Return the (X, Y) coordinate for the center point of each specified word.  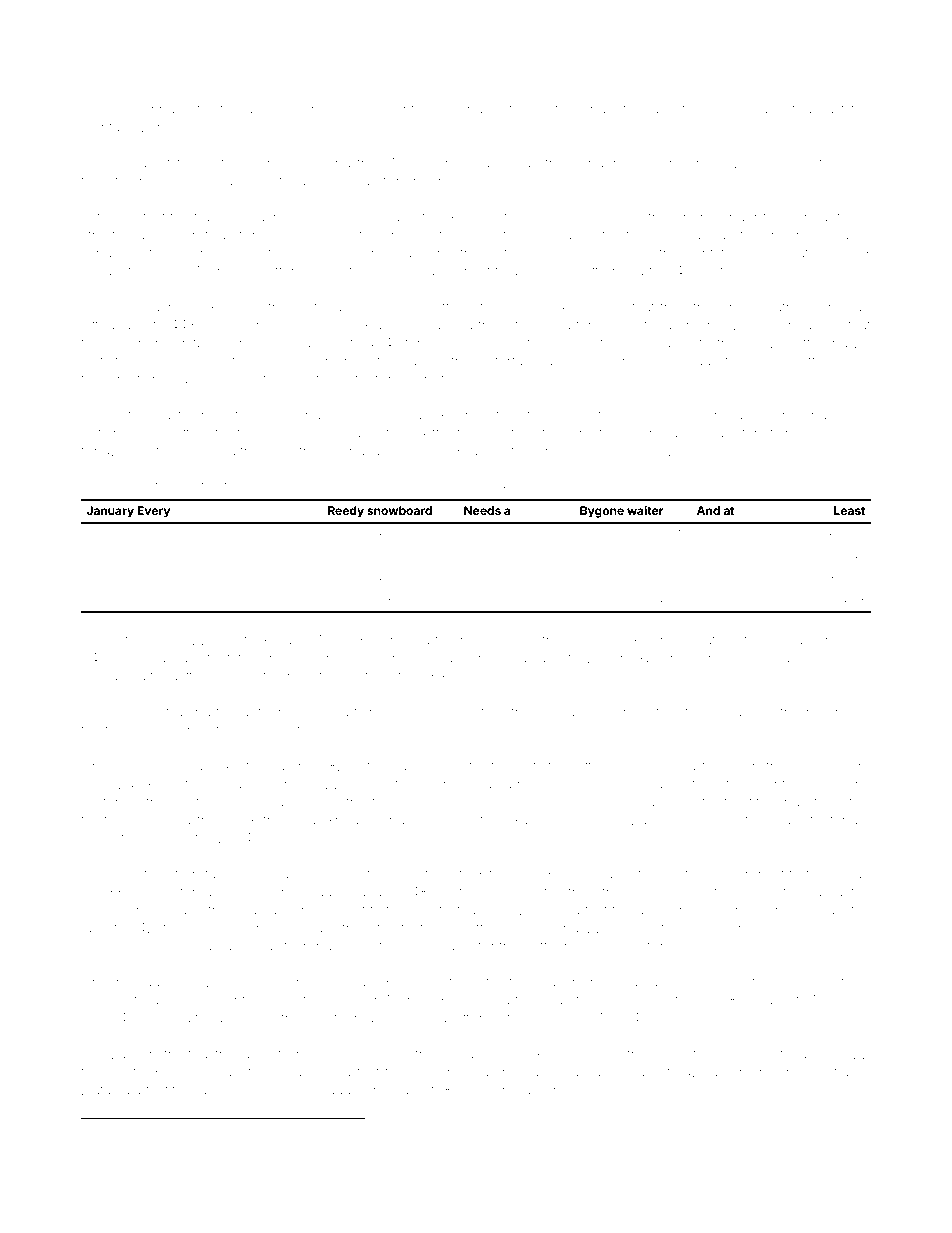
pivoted (788, 110)
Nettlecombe (498, 928)
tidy (370, 237)
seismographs (126, 912)
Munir (831, 1000)
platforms (473, 1018)
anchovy (273, 111)
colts (96, 361)
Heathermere (798, 307)
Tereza (103, 1053)
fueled (529, 108)
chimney (806, 983)
